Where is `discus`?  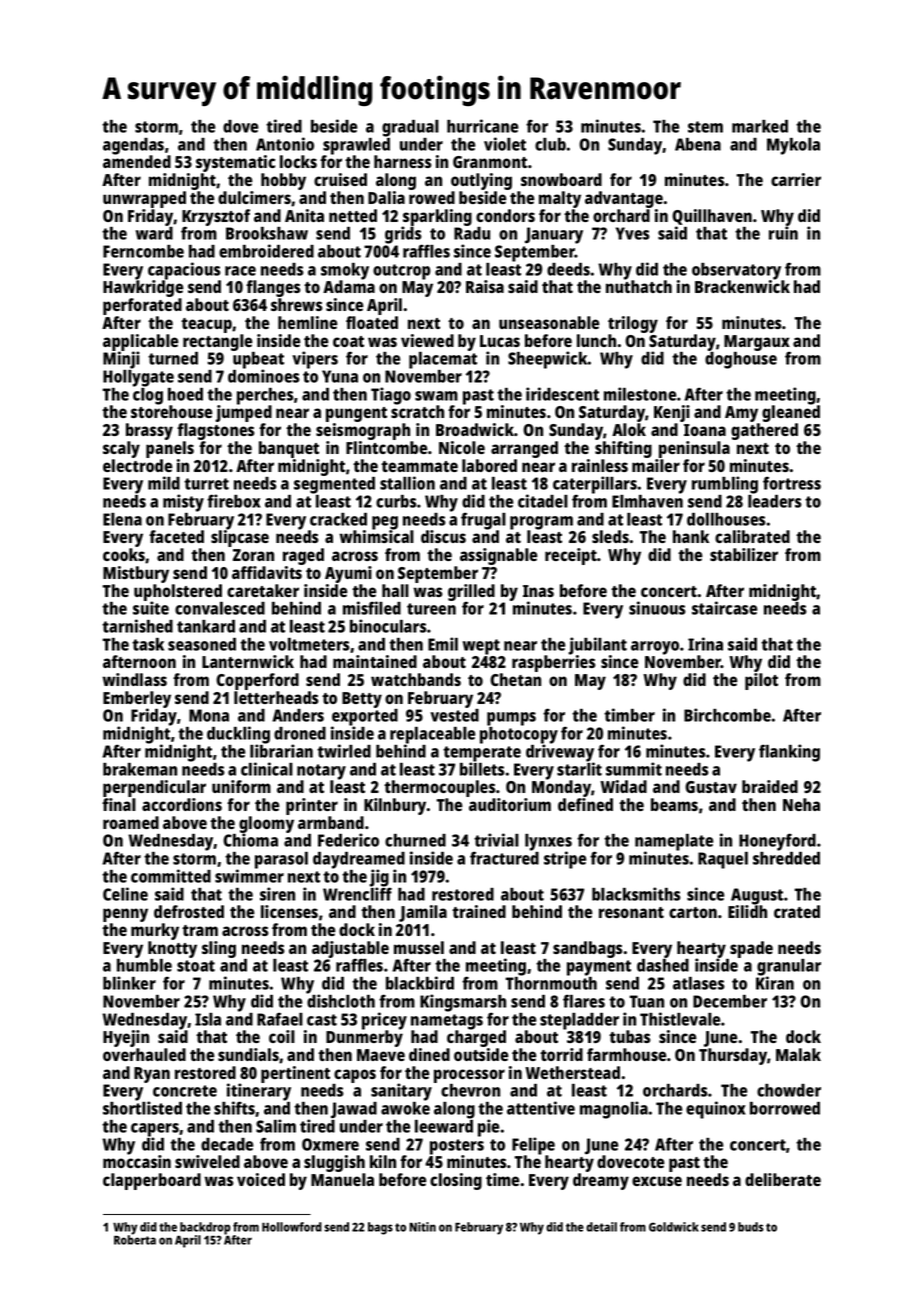
discus is located at coordinates (443, 536).
